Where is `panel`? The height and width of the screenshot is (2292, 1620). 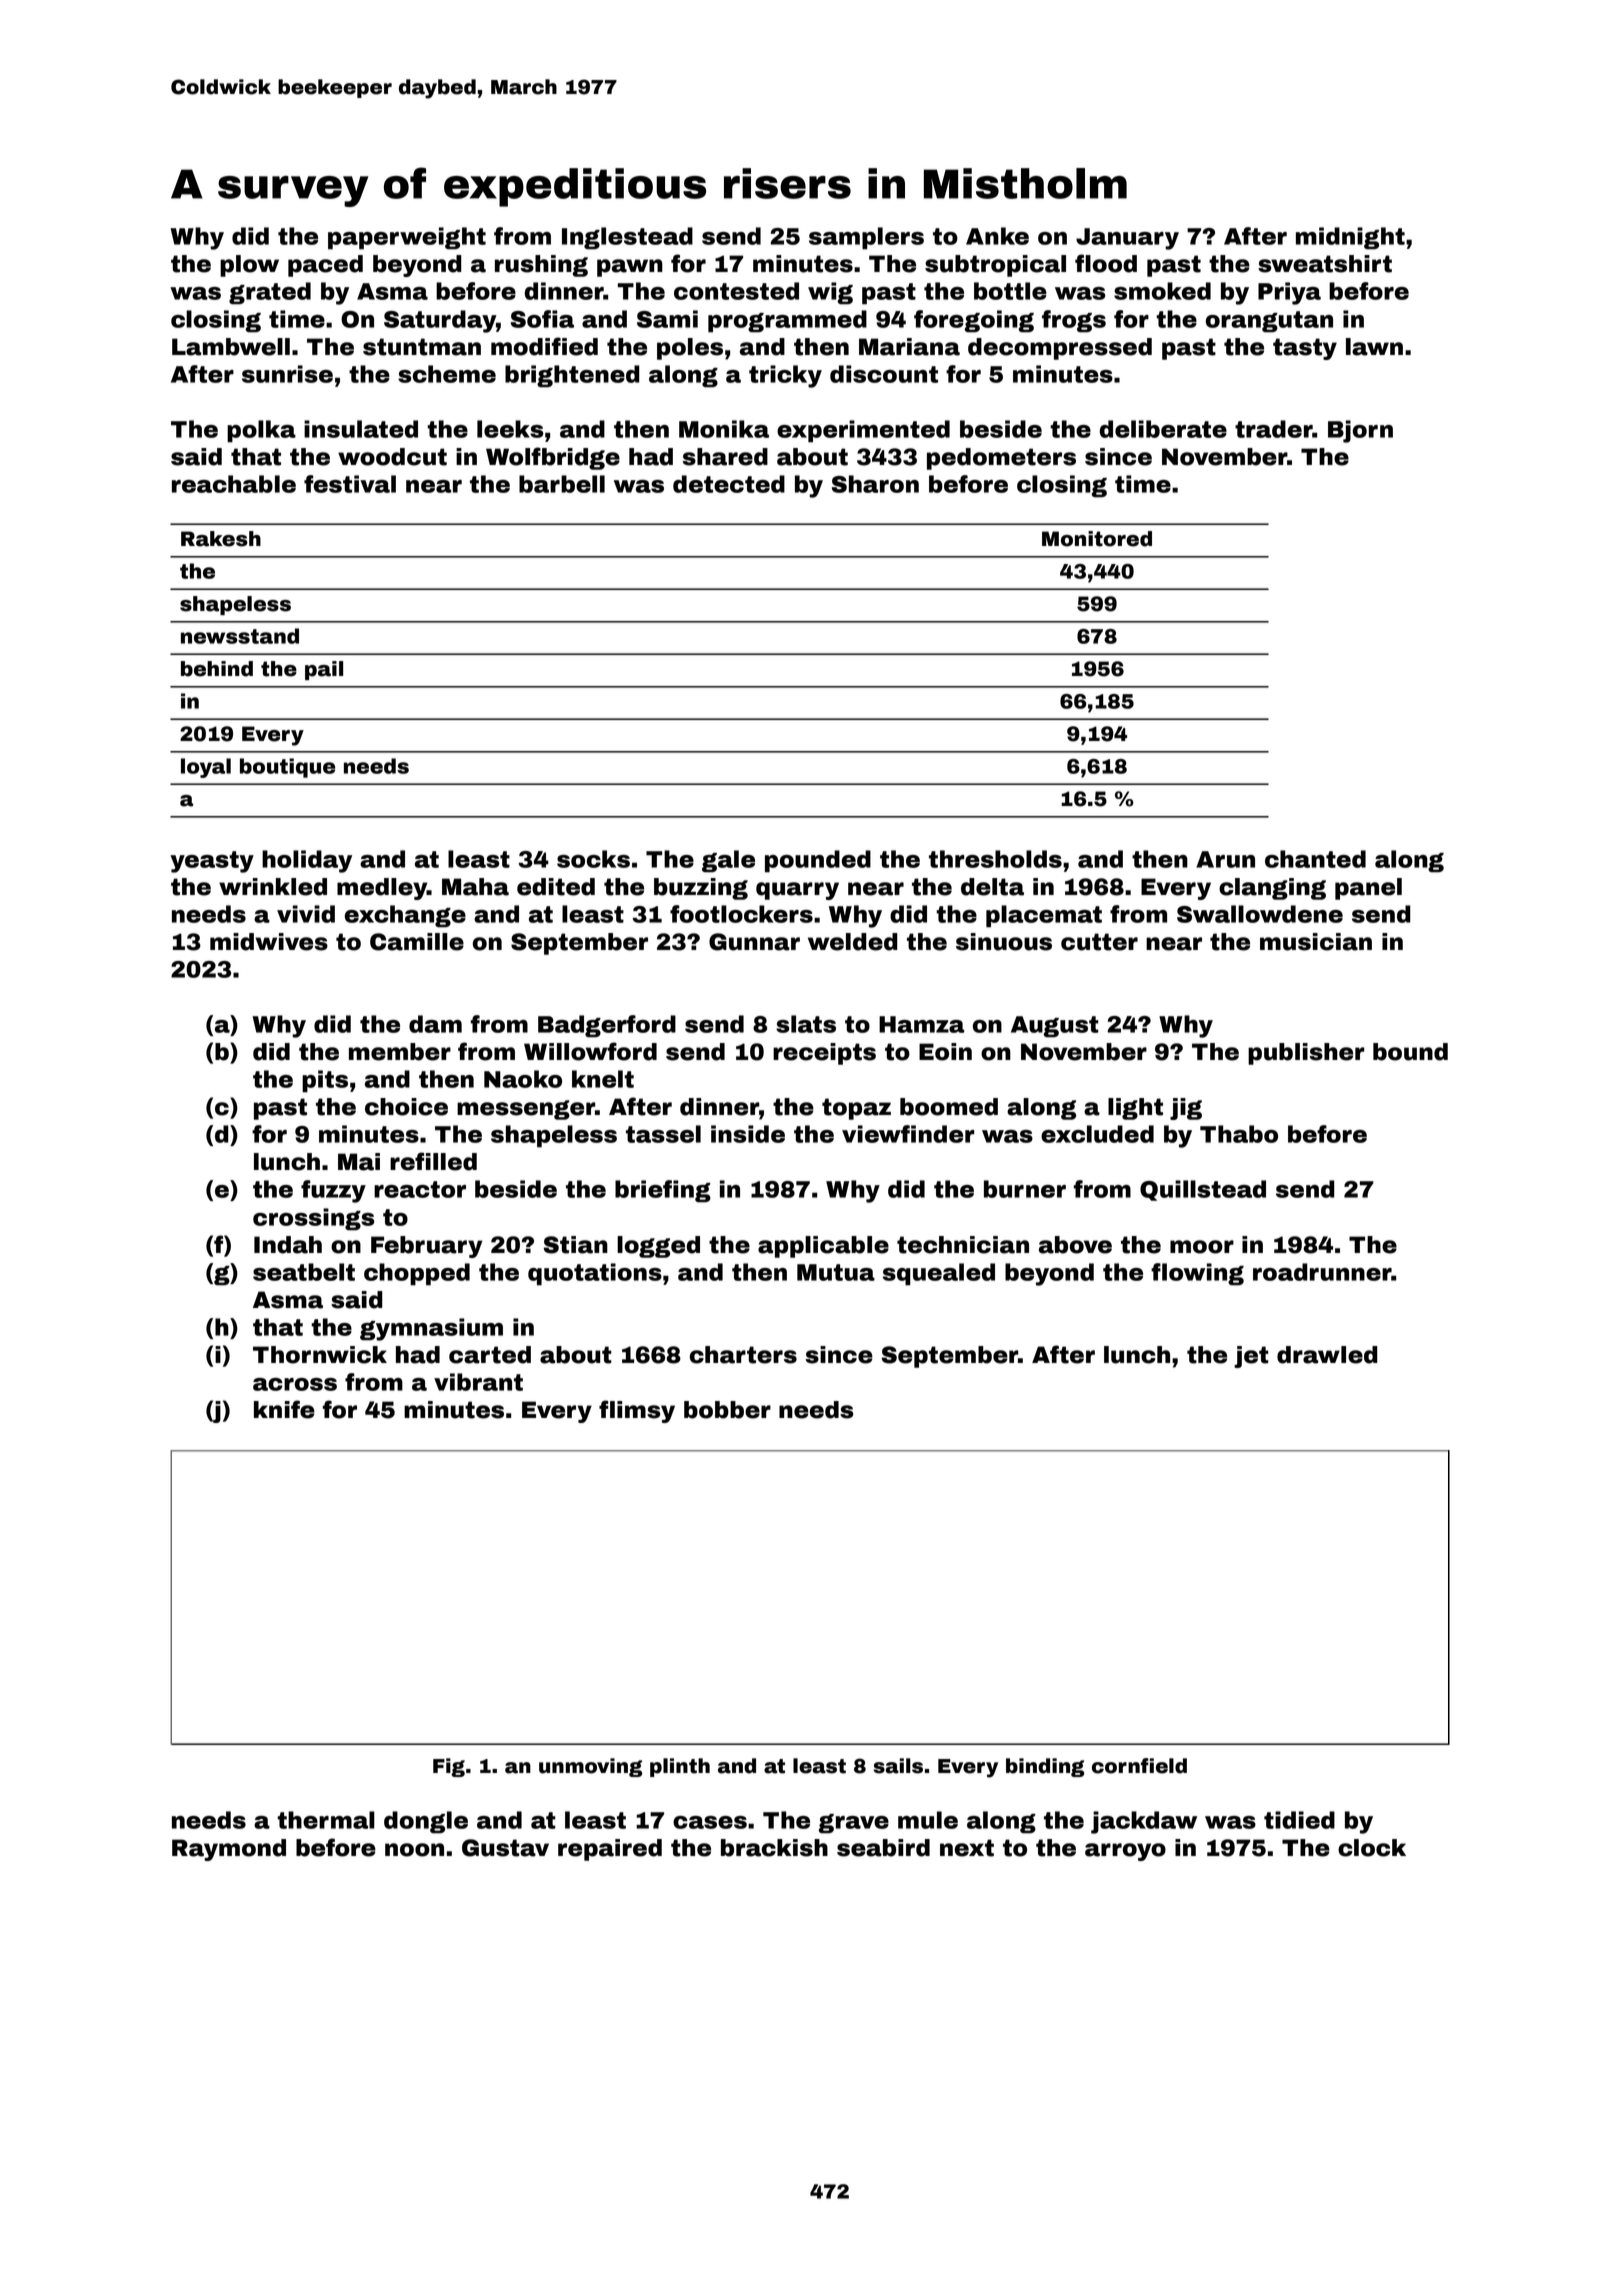
panel is located at coordinates (1368, 889).
